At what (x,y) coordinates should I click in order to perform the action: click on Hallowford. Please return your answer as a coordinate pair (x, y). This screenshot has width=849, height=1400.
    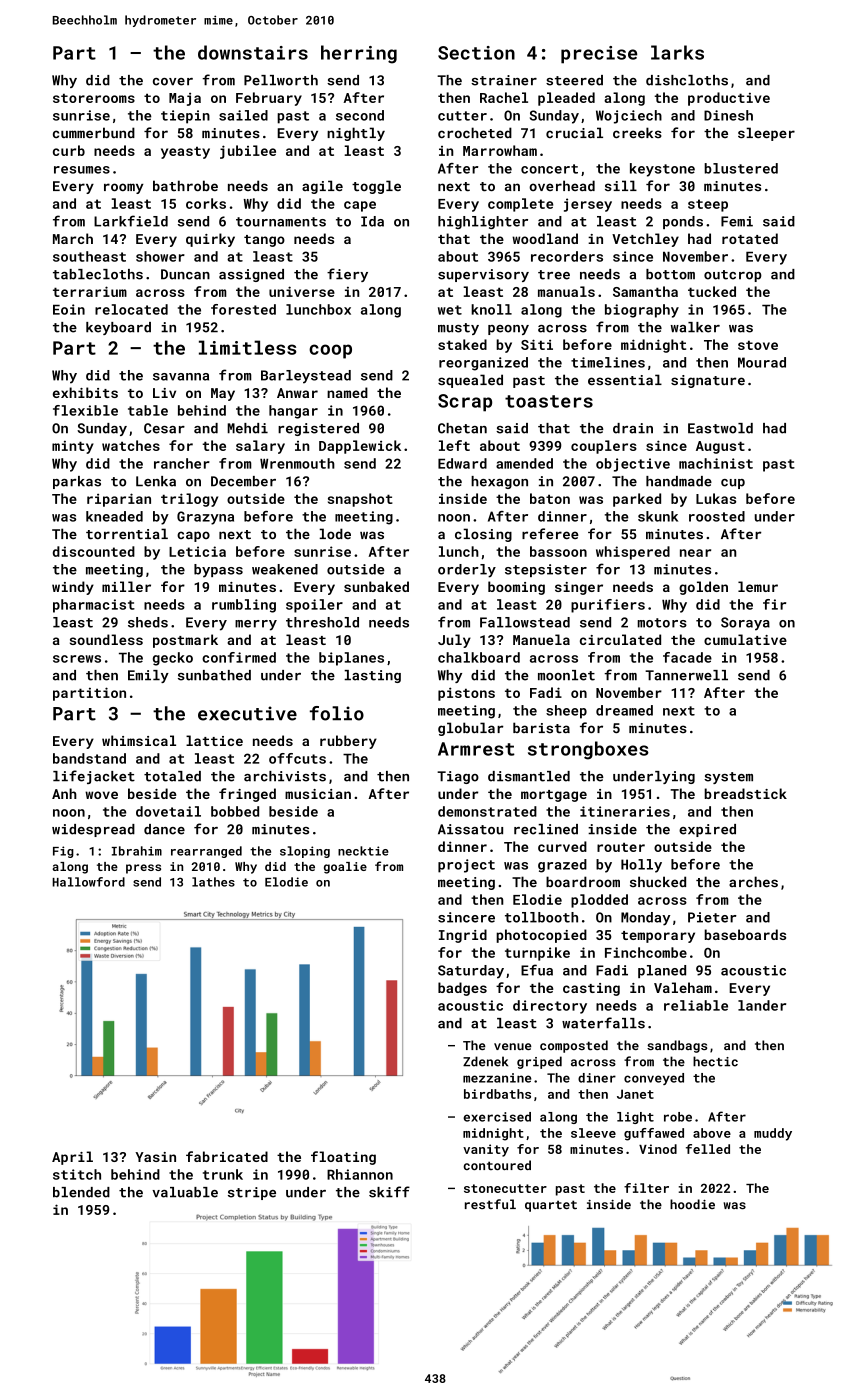
    Looking at the image, I should click on (88, 882).
